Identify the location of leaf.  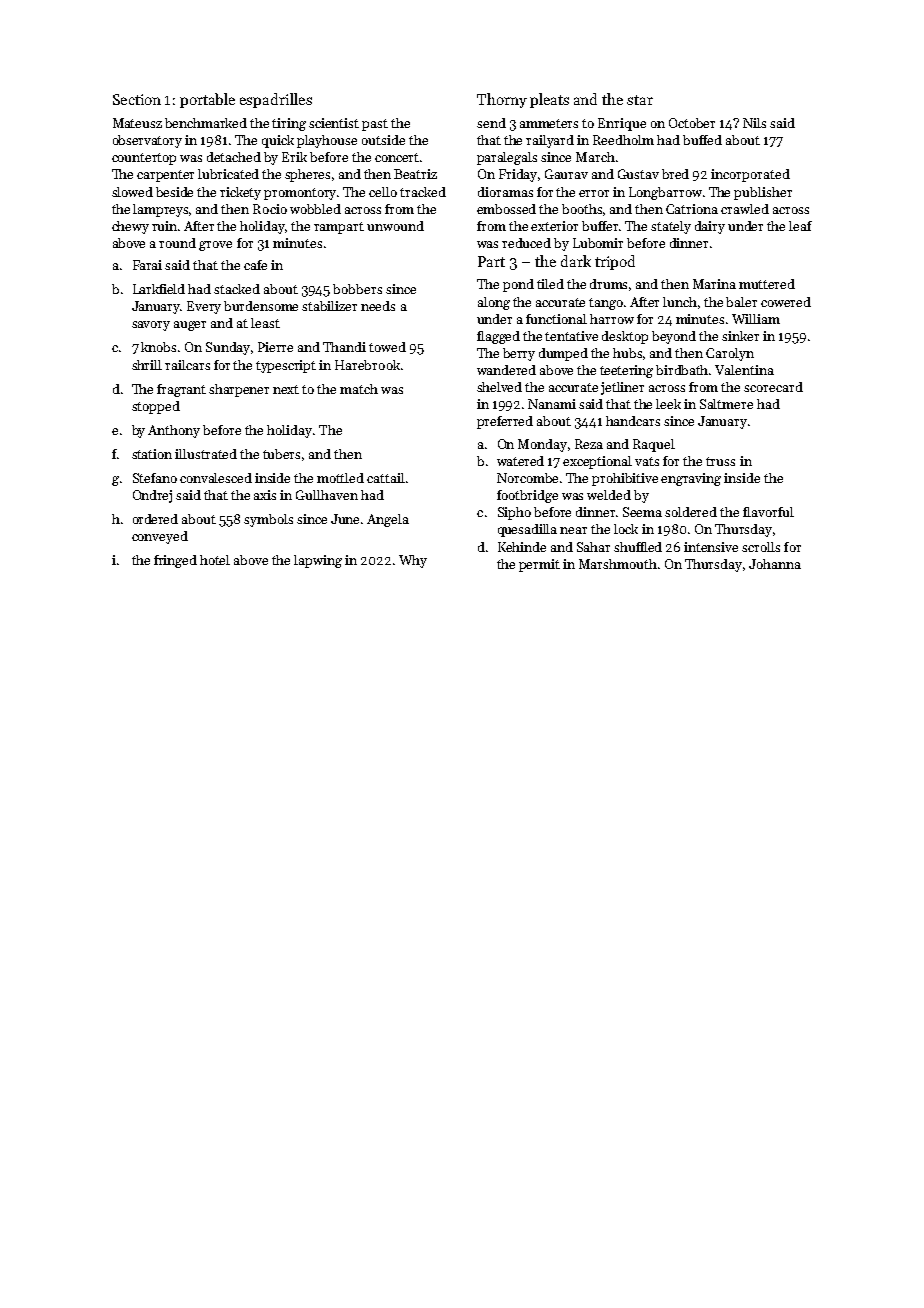
(800, 226).
